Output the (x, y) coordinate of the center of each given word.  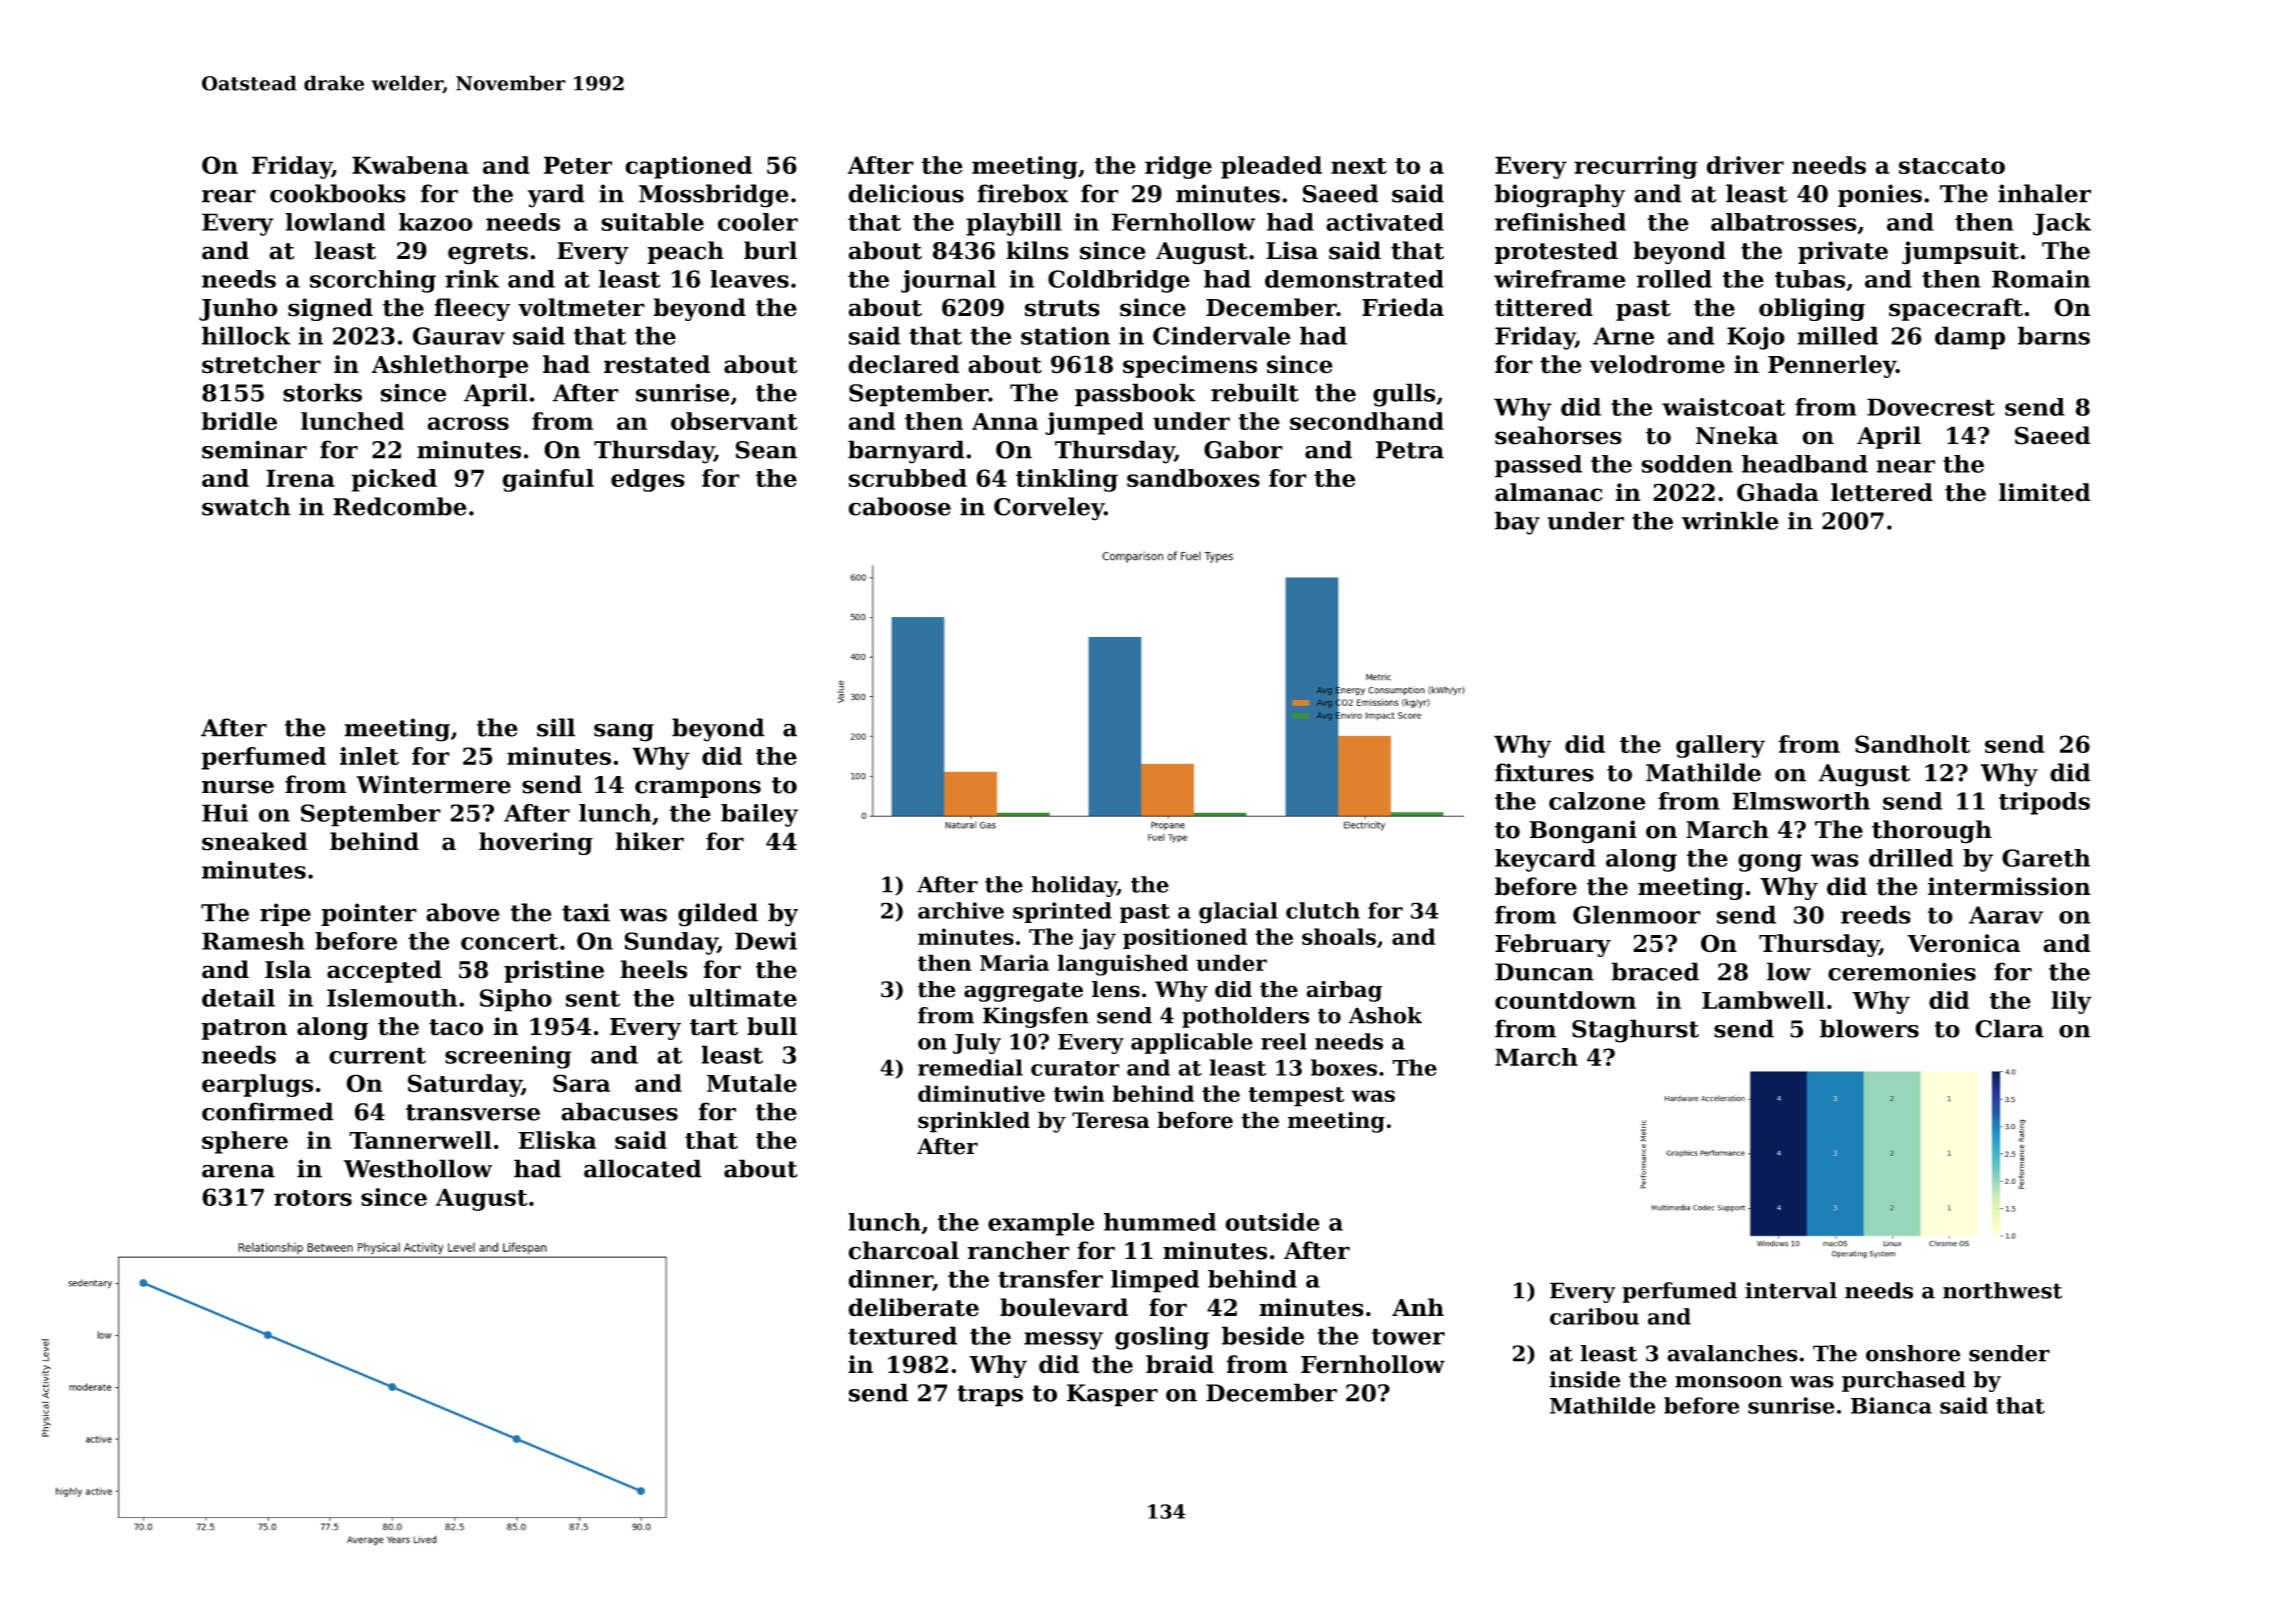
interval (1791, 1290)
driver (1745, 165)
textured (902, 1335)
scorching (373, 281)
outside (1272, 1222)
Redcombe (400, 506)
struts (1062, 308)
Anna (1005, 421)
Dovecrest (1931, 407)
